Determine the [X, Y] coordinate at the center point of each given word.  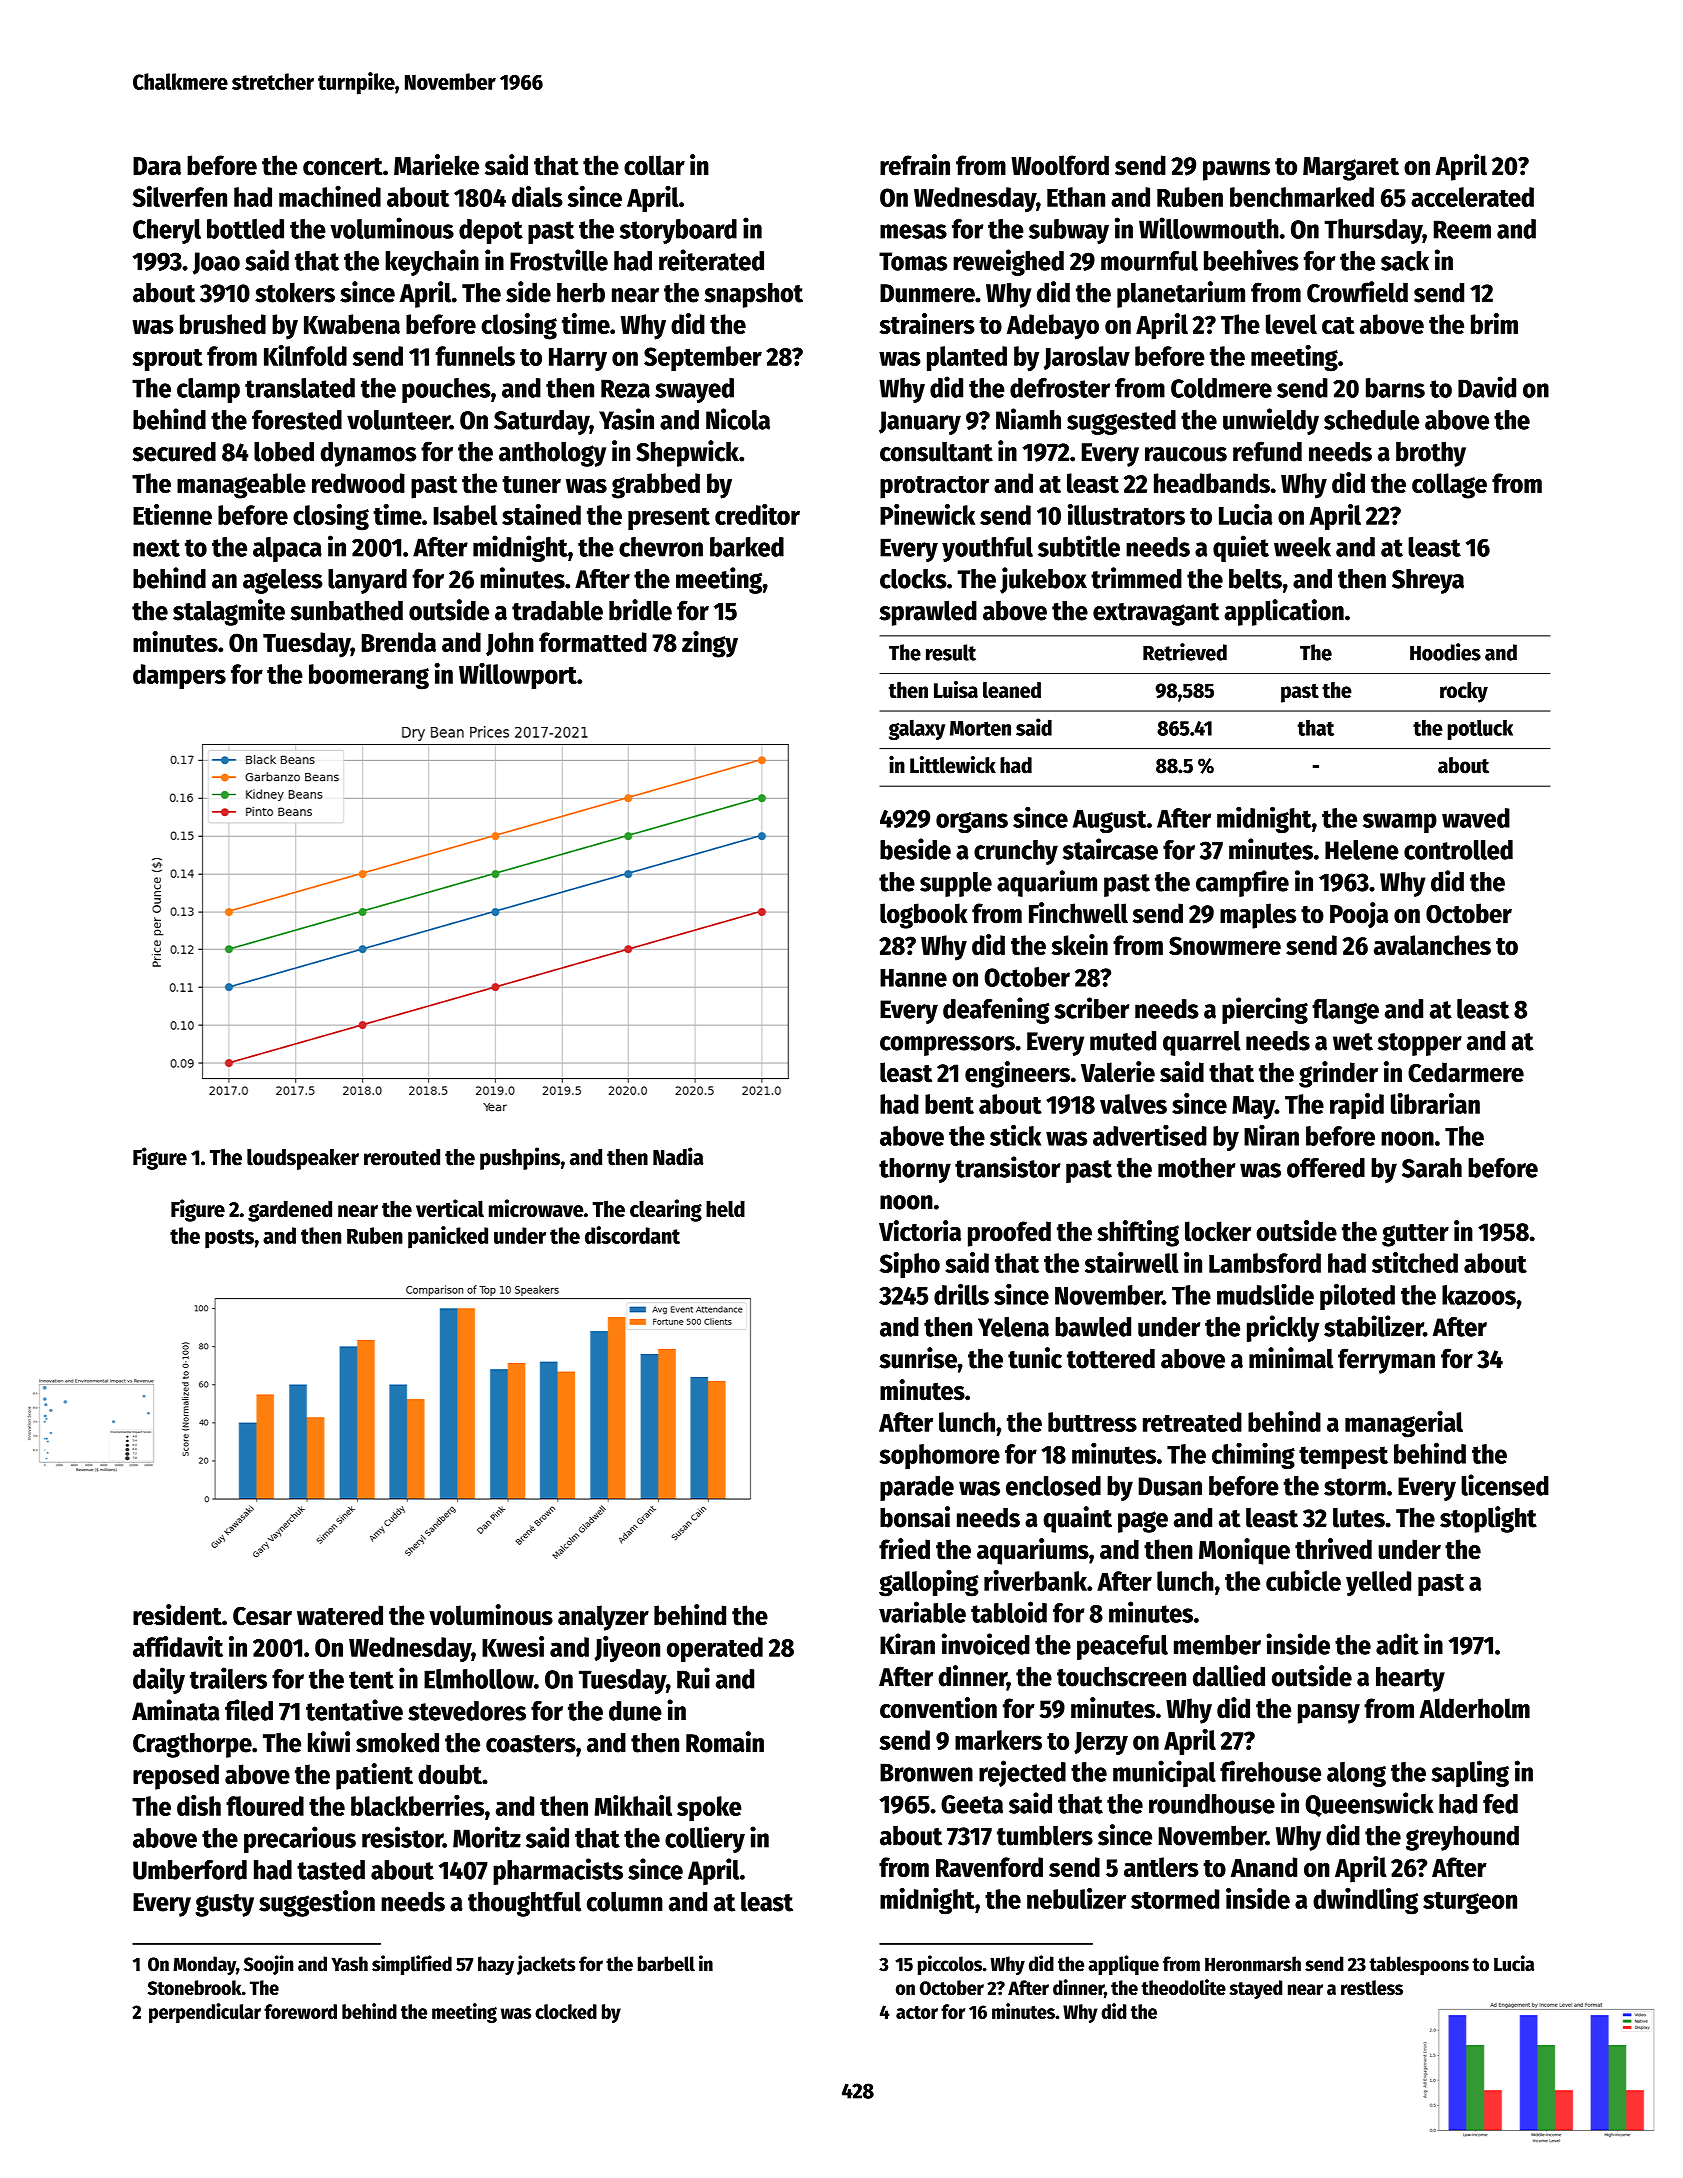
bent [949, 1104]
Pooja [1359, 915]
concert [343, 167]
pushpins [520, 1158]
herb [581, 292]
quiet [1241, 548]
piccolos [950, 1965]
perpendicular [205, 2013]
